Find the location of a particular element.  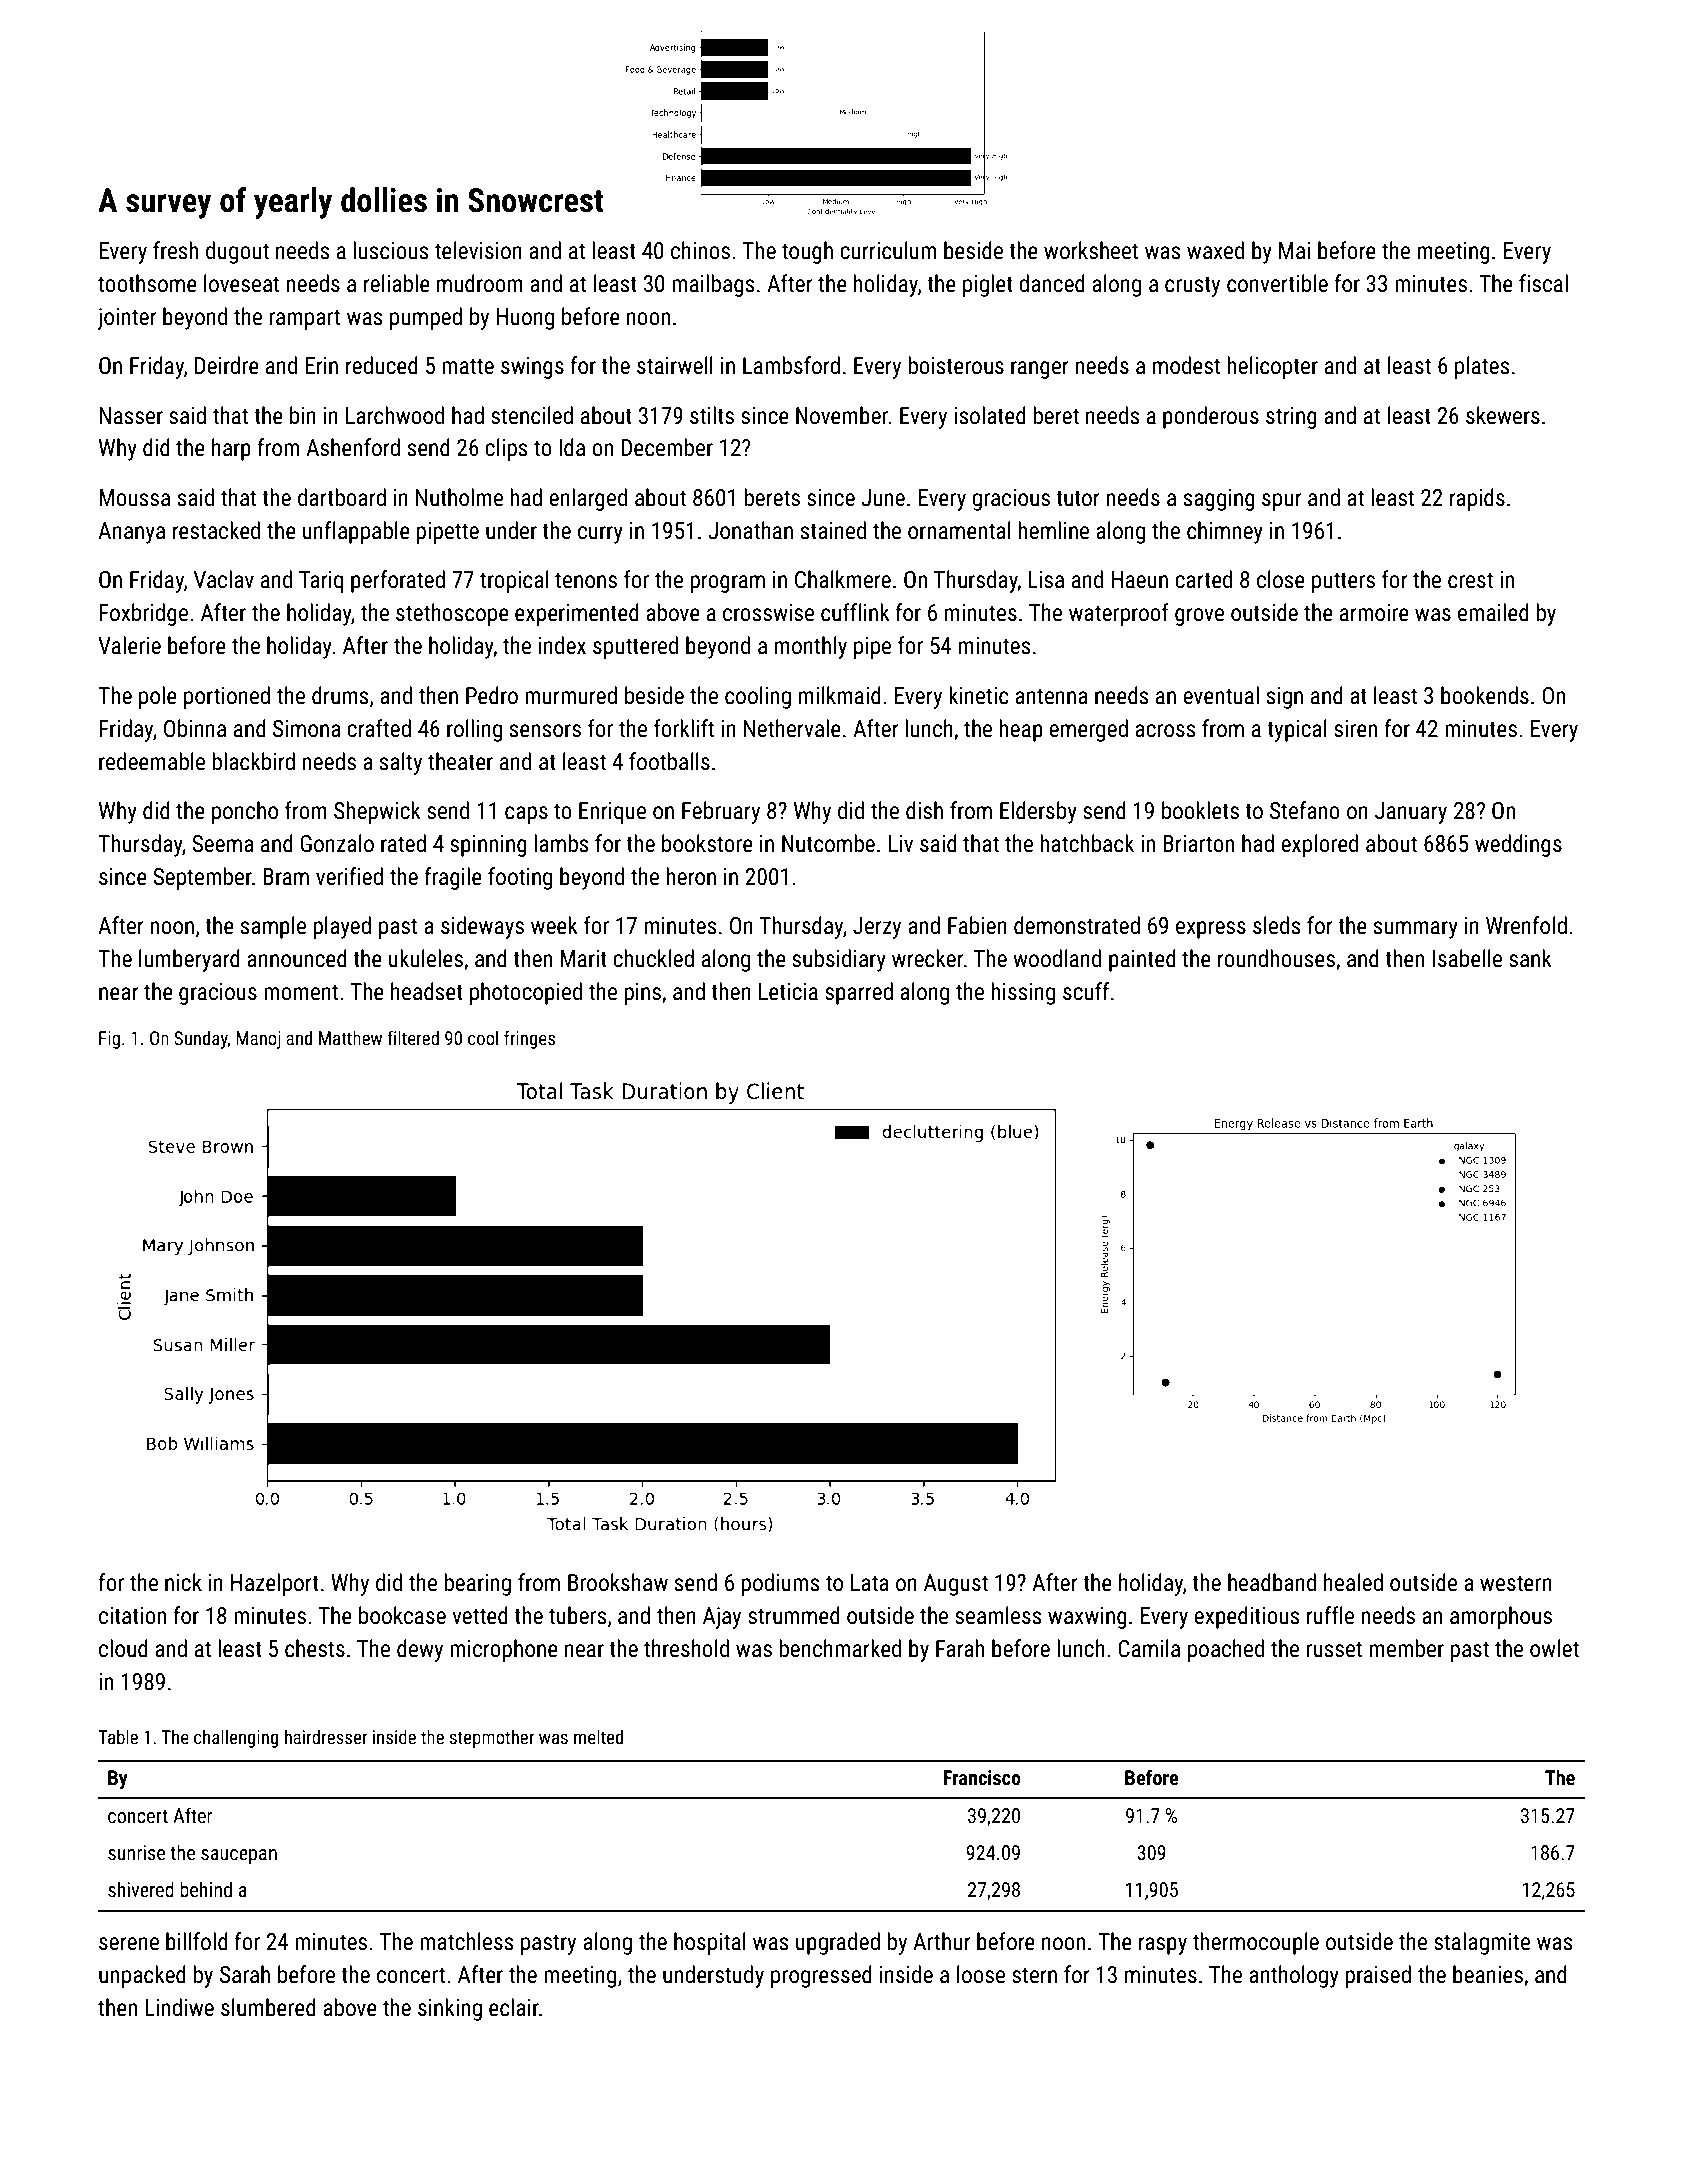

fresh is located at coordinates (175, 250).
